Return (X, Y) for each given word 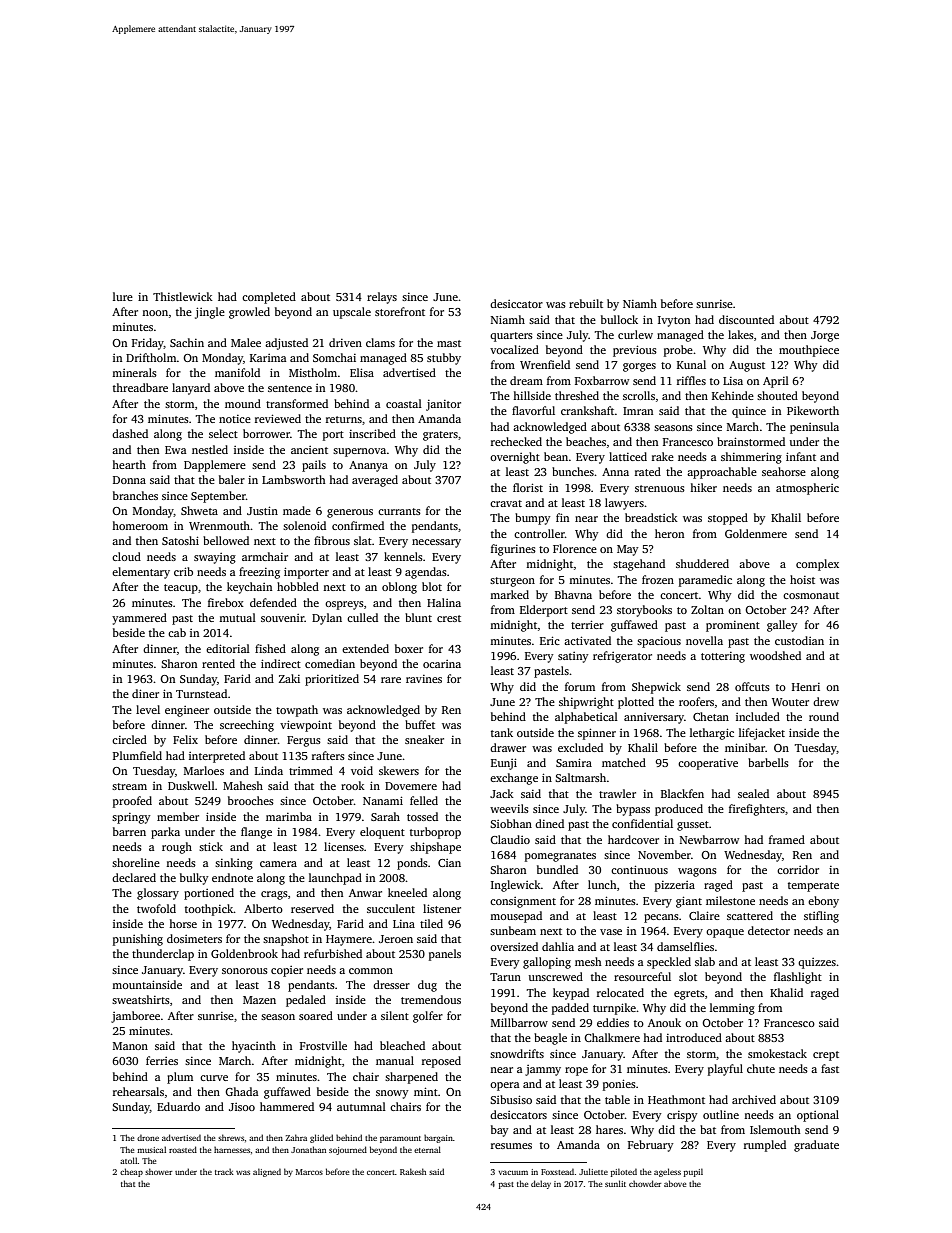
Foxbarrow (602, 380)
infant (801, 456)
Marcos (309, 1172)
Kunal (691, 364)
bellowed (226, 540)
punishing (138, 940)
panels (445, 955)
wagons (697, 872)
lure (123, 296)
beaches (586, 441)
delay (541, 1184)
